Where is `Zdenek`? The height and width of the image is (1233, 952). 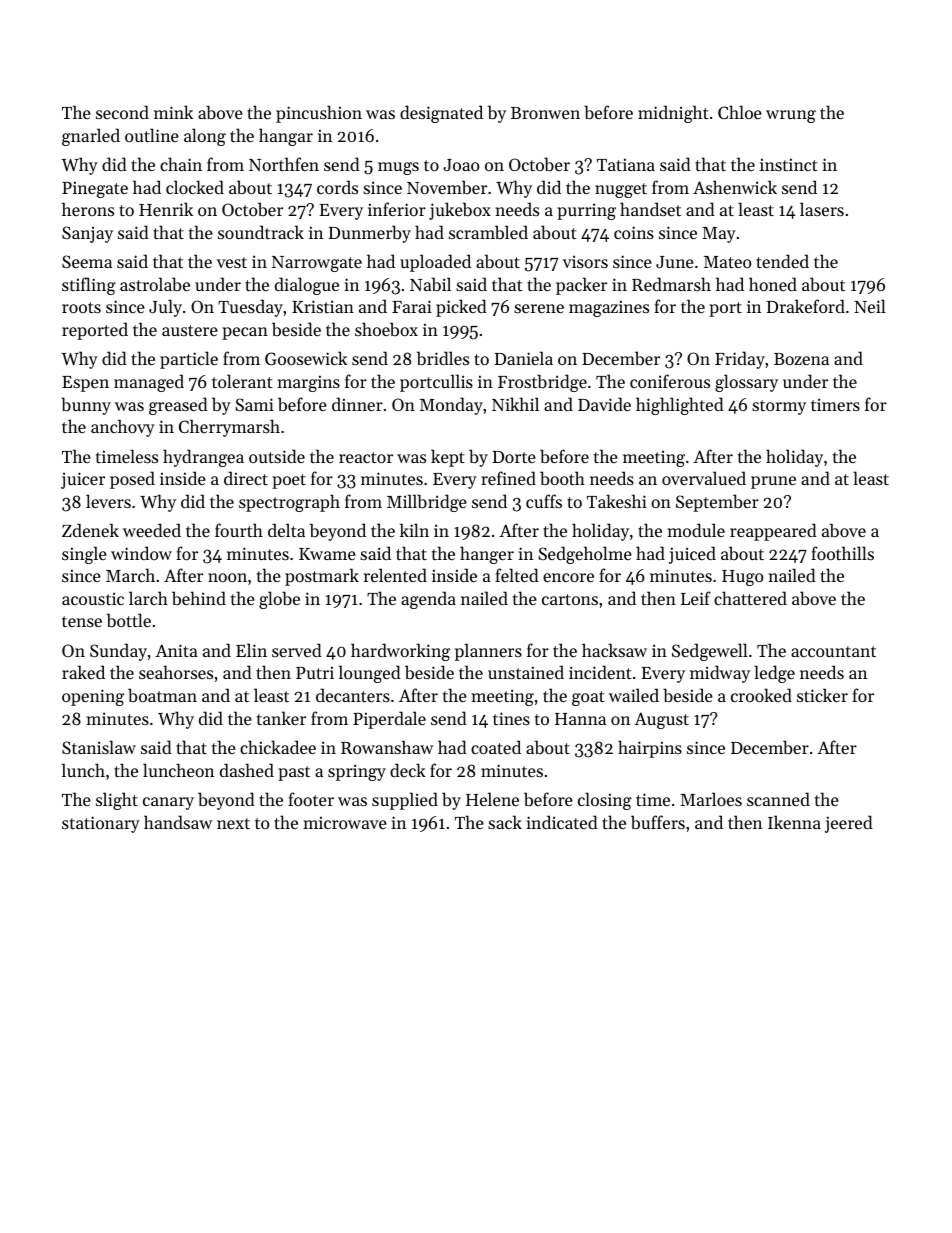 Zdenek is located at coordinates (90, 530).
